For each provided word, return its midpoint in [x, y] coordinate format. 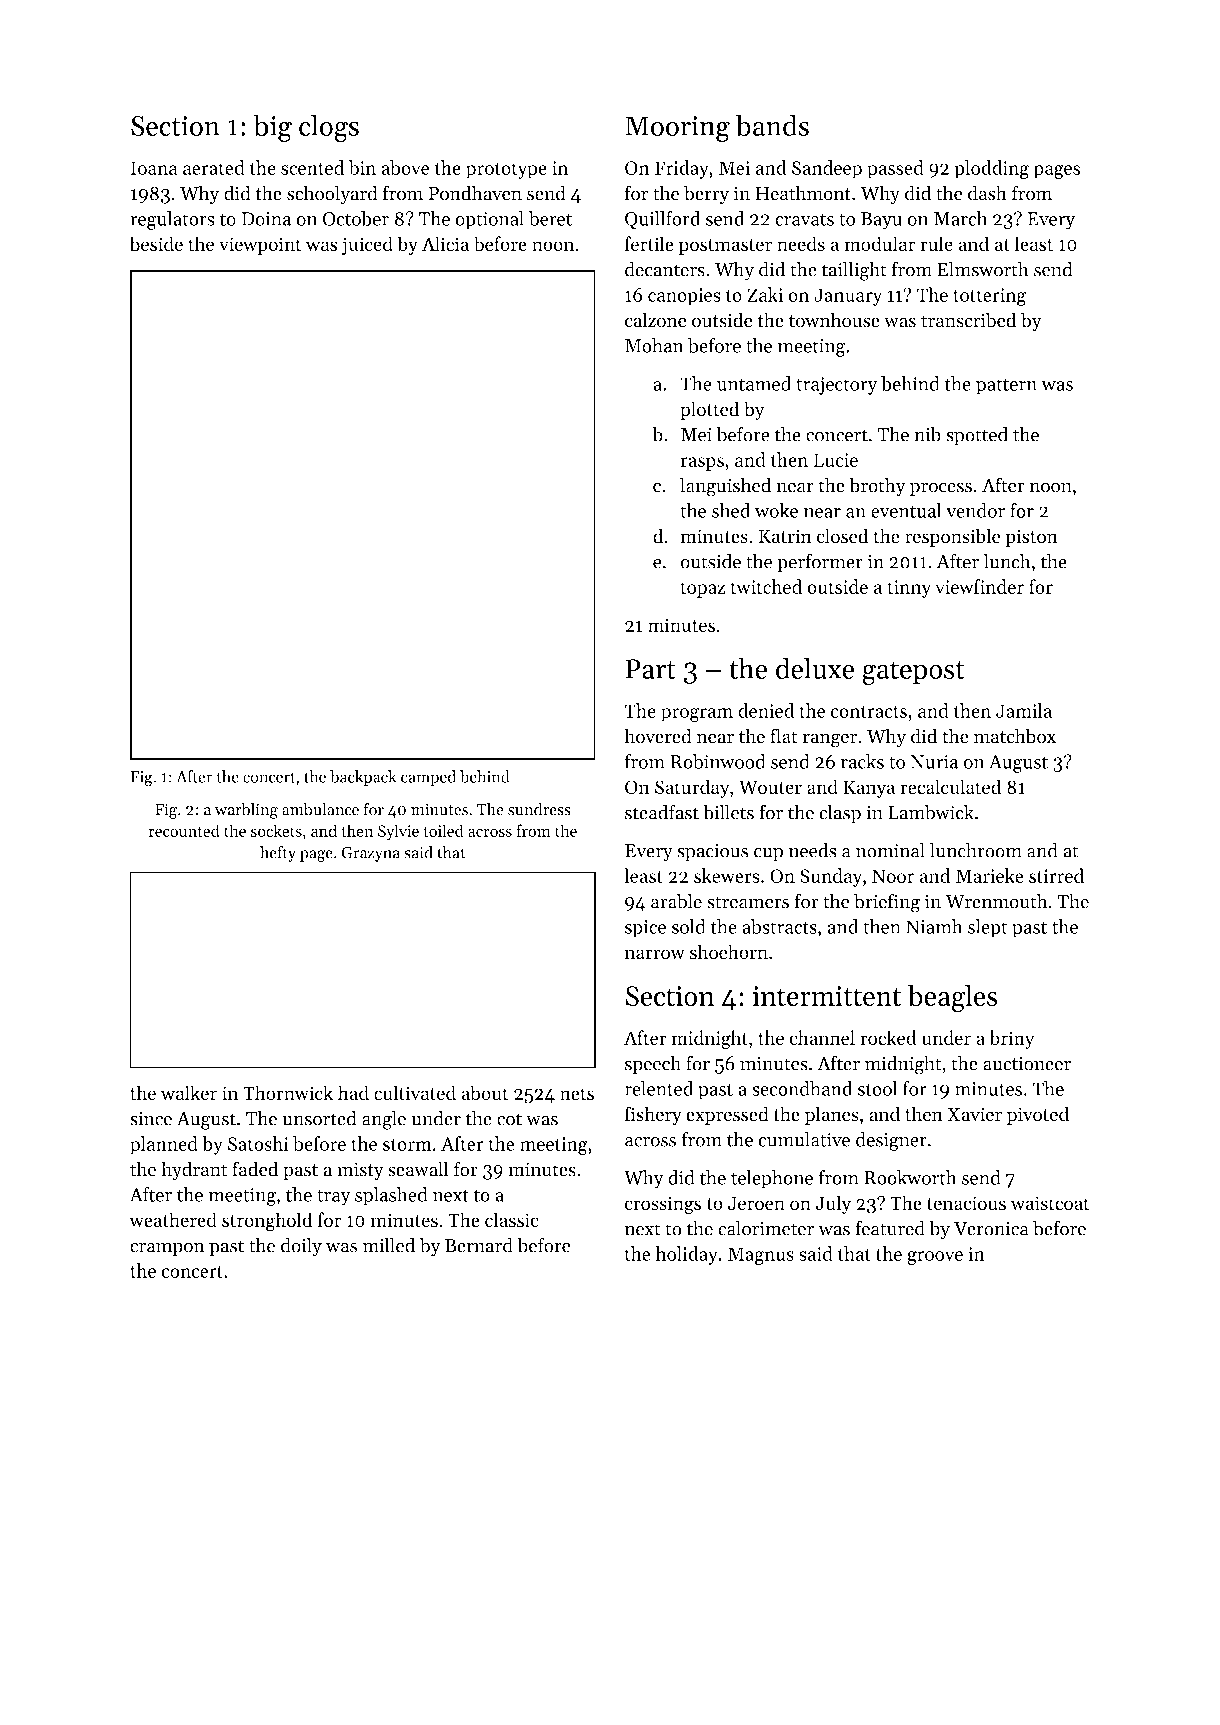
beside [156, 243]
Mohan [654, 345]
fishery [653, 1115]
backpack [363, 778]
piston [1031, 538]
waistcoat [1050, 1203]
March [960, 218]
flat [783, 736]
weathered [173, 1219]
